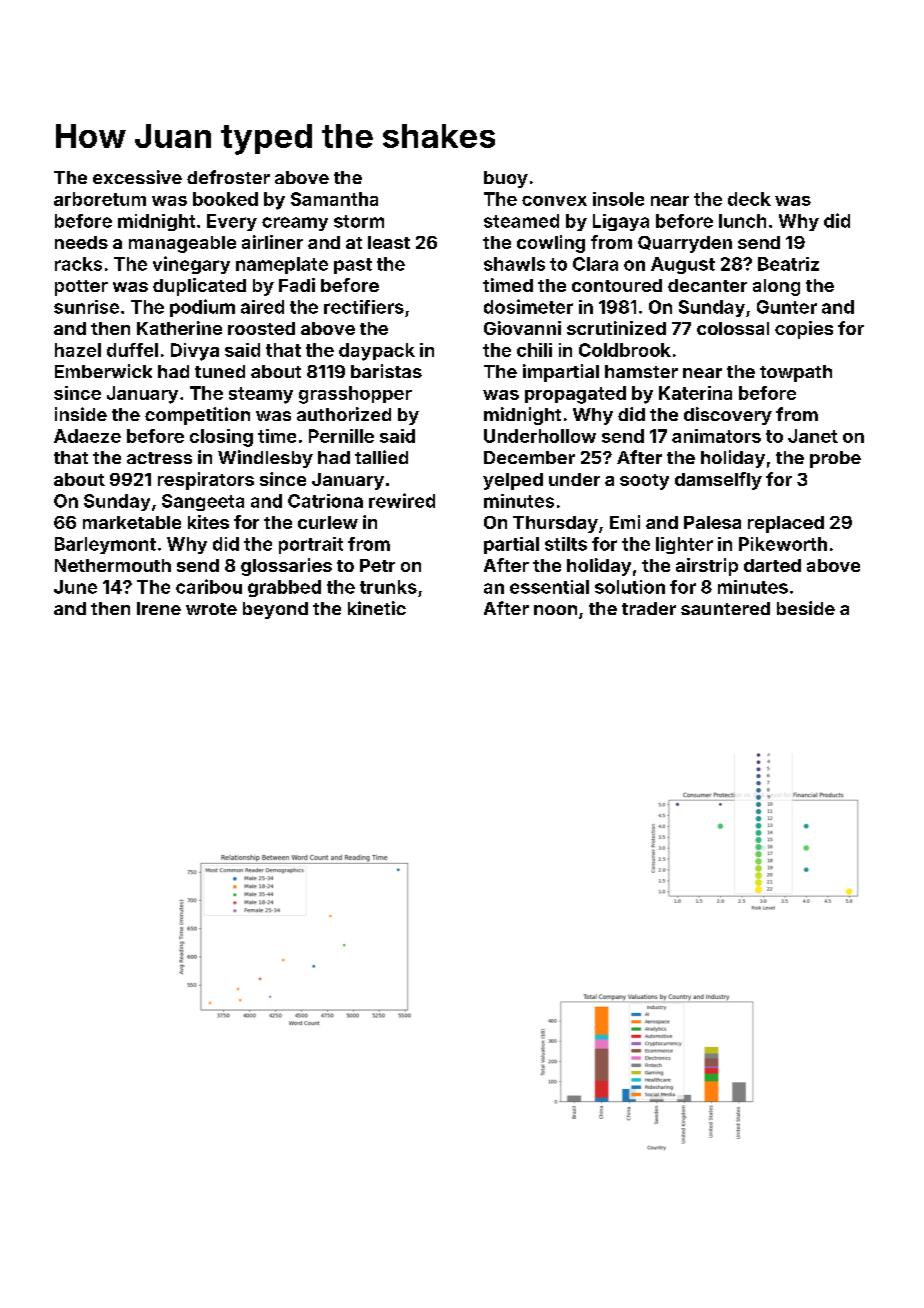 Image resolution: width=924 pixels, height=1308 pixels. I want to click on buoy, so click(506, 179).
